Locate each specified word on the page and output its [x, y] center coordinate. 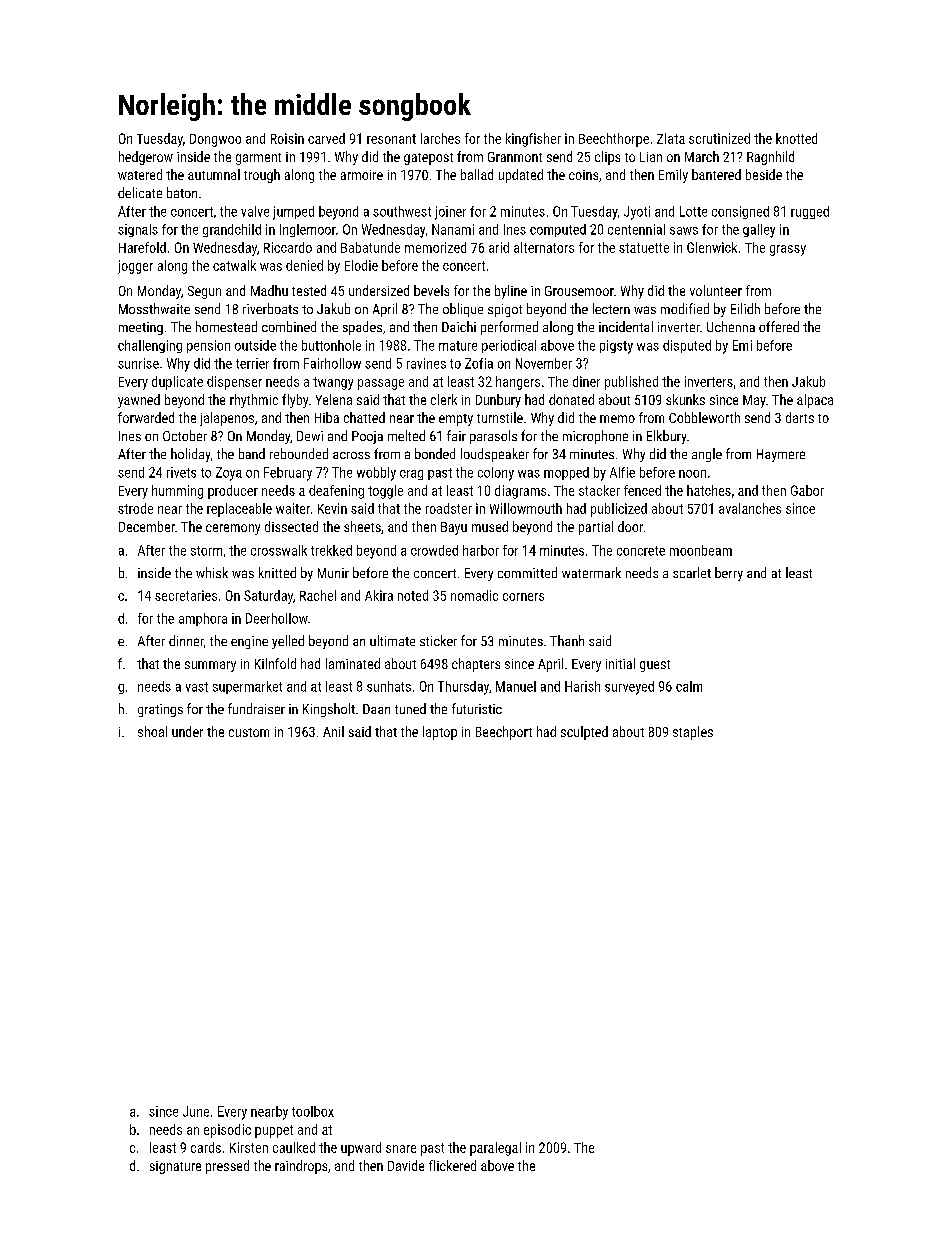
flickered [452, 1165]
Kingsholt [329, 710]
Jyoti [637, 213]
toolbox [313, 1111]
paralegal [495, 1149]
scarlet [692, 572]
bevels [431, 290]
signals [138, 230]
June [196, 1111]
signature [175, 1167]
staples [693, 733]
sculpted [584, 733]
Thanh [567, 640]
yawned [139, 401]
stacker [599, 490]
